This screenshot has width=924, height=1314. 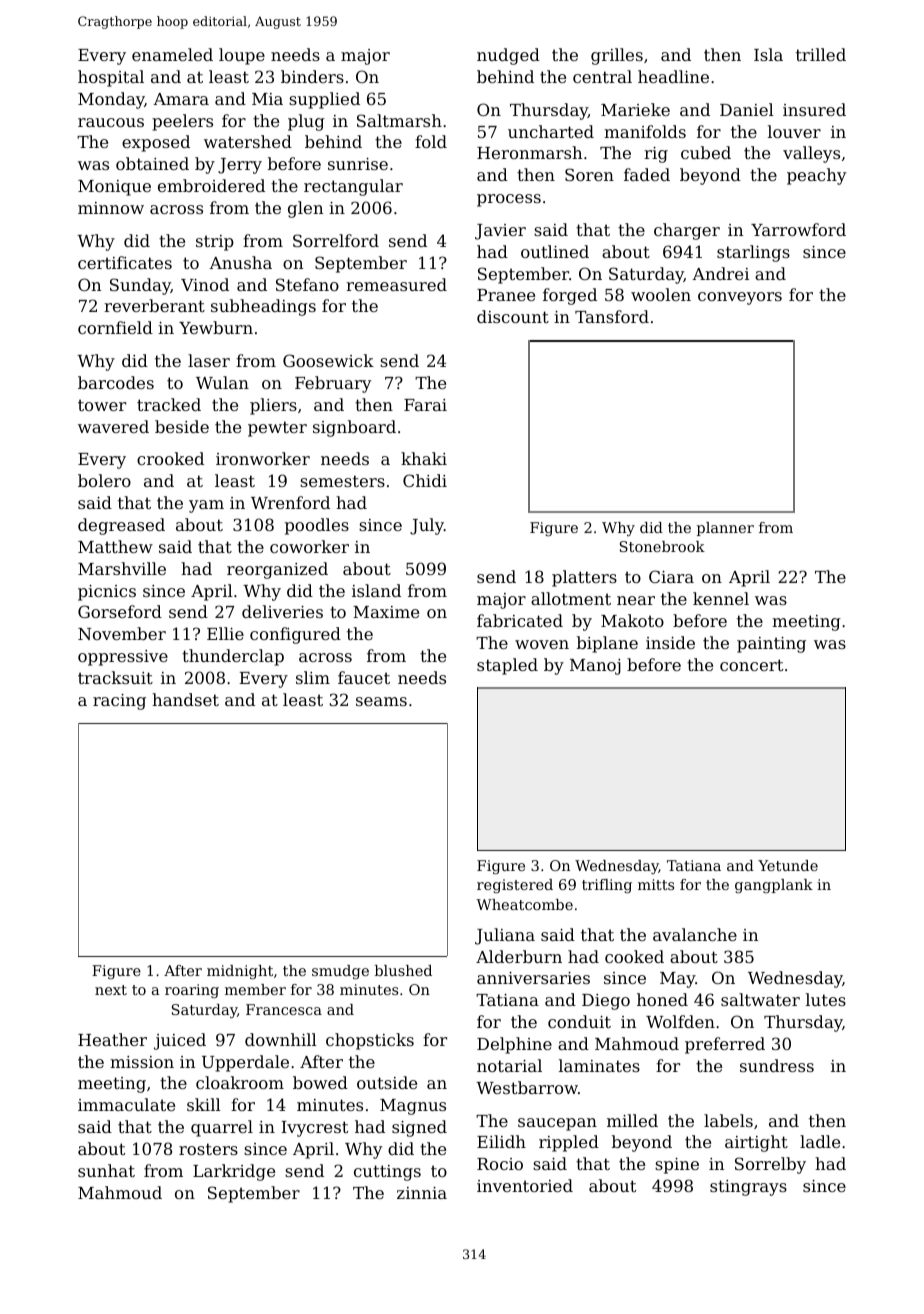 What do you see at coordinates (234, 1172) in the screenshot?
I see `Larkridge` at bounding box center [234, 1172].
